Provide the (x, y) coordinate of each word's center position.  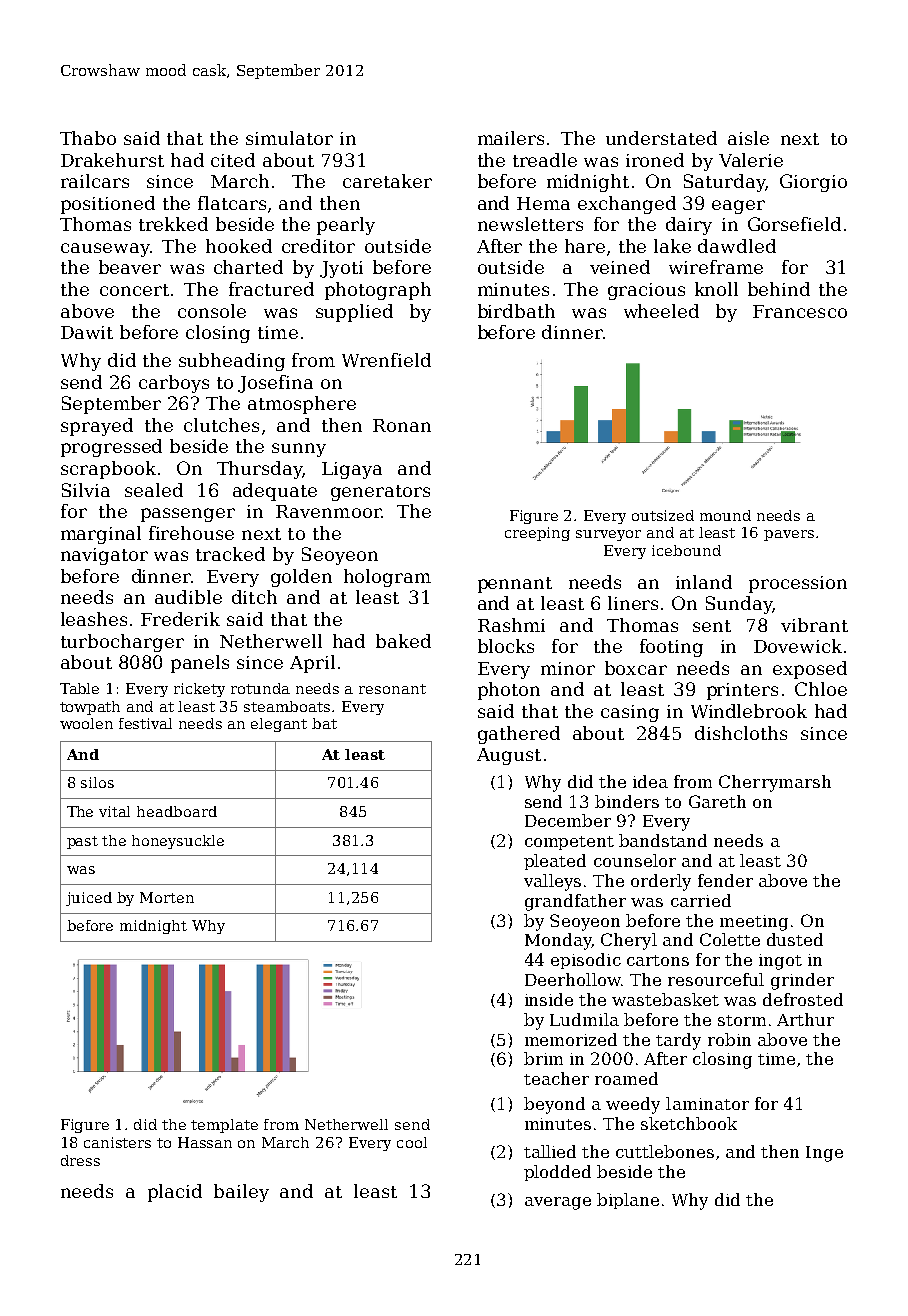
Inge (824, 1154)
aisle (748, 138)
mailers (511, 138)
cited (233, 160)
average (558, 1203)
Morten (167, 897)
